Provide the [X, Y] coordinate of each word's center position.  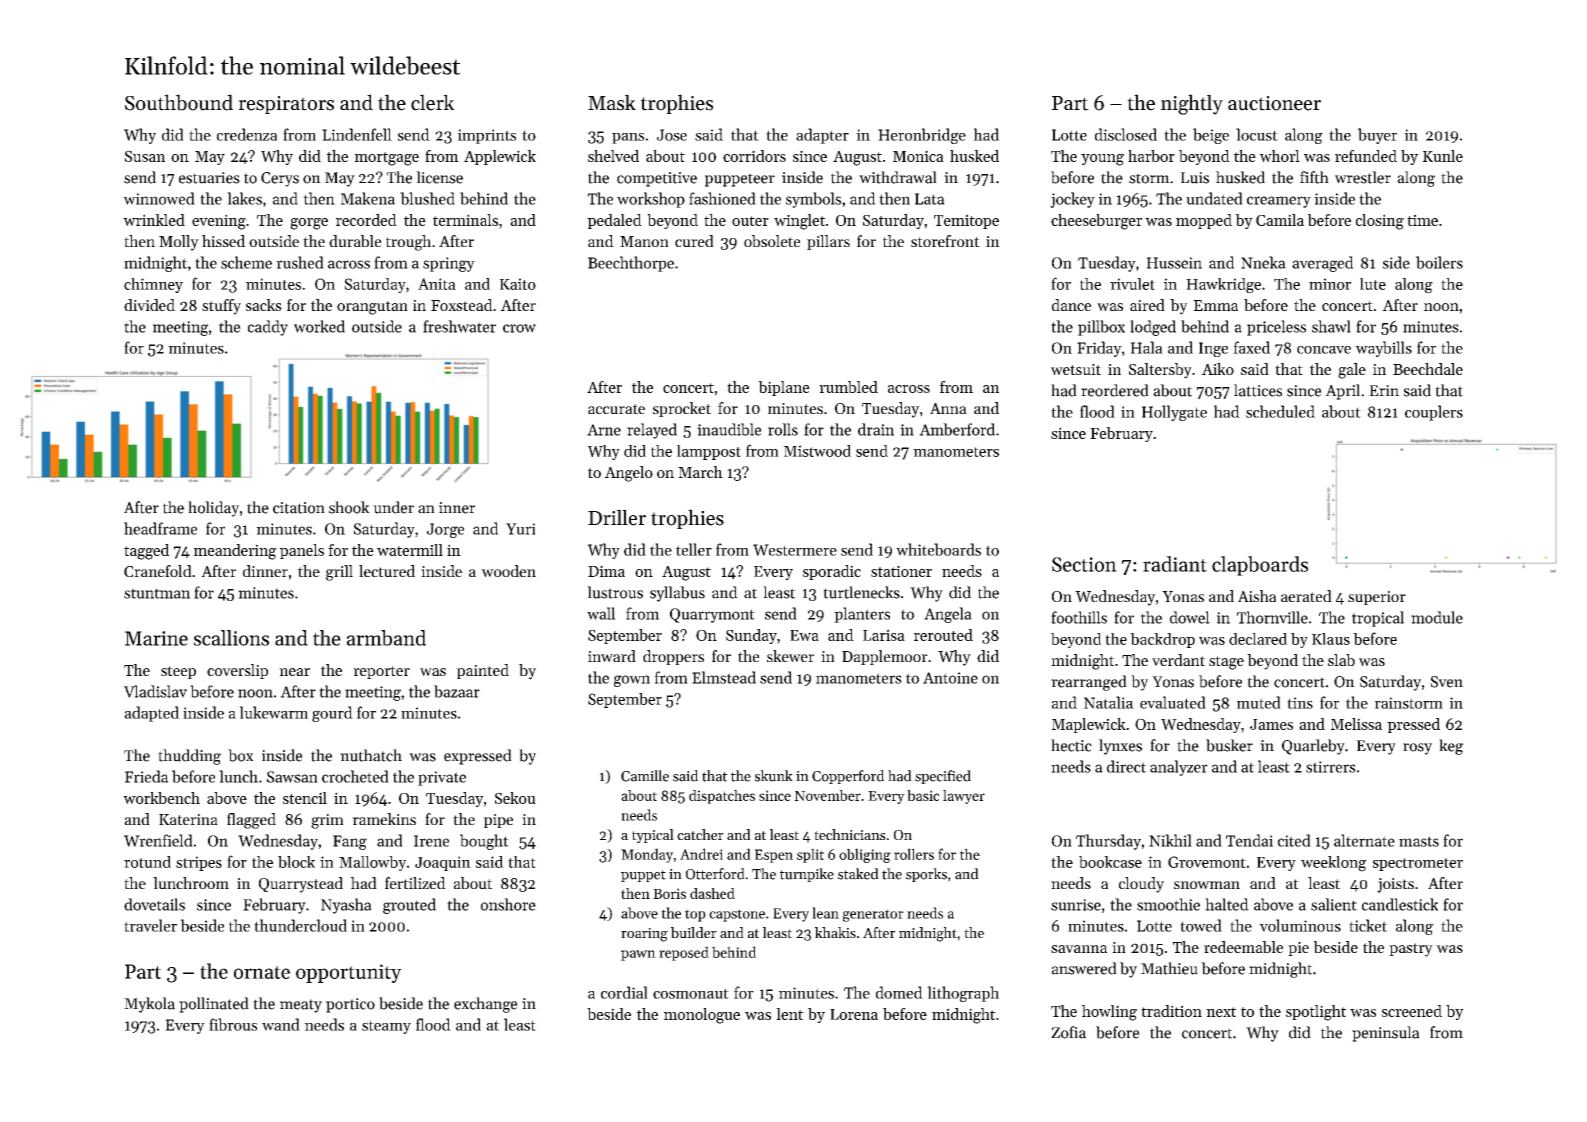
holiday [213, 509]
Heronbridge [922, 136]
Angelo [629, 474]
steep [178, 672]
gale [1352, 371]
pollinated [214, 1005]
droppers [673, 657]
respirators [286, 105]
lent [789, 1014]
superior [1377, 598]
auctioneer [1274, 103]
